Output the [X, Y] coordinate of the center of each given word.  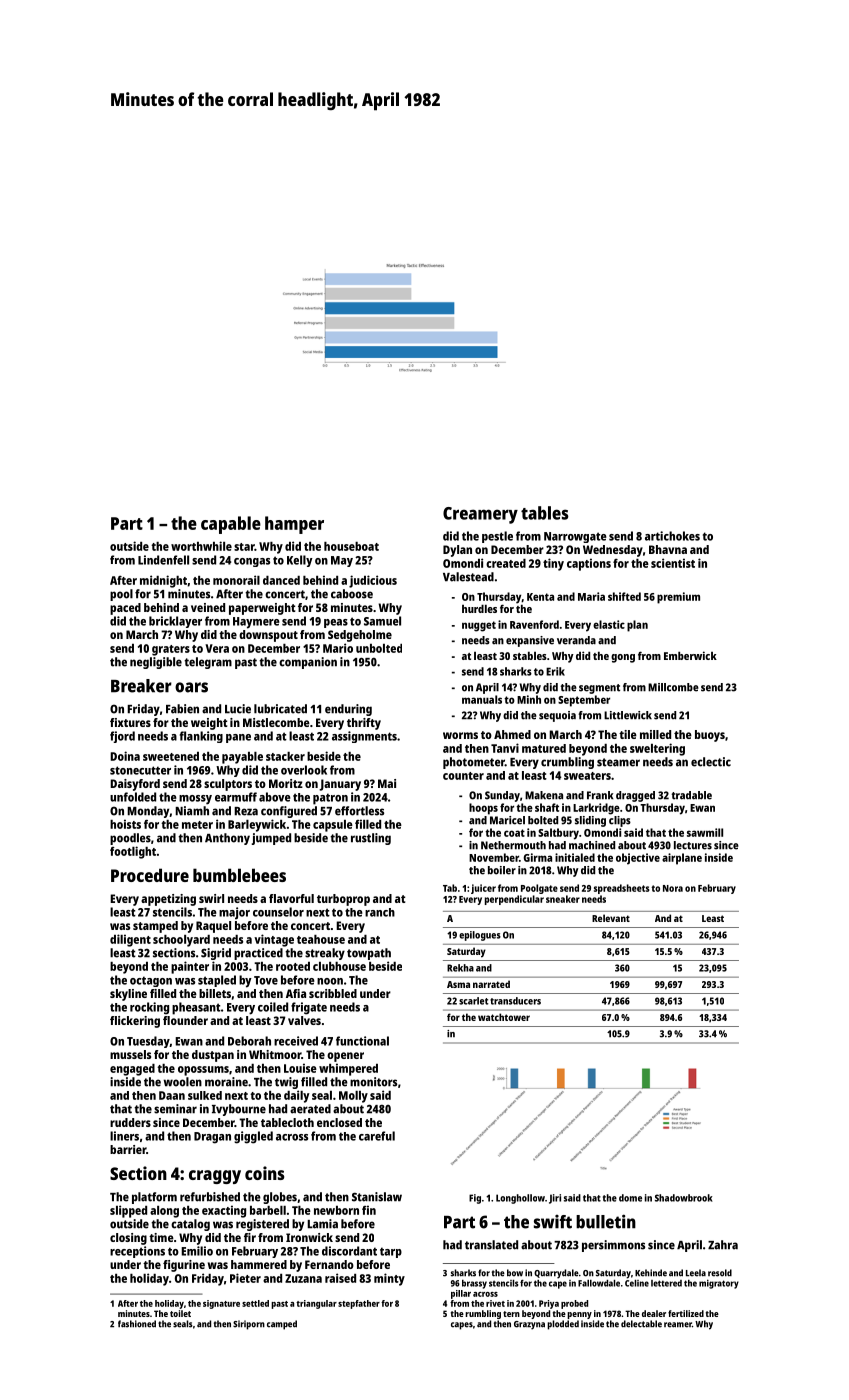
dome [630, 1198]
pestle [497, 537]
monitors [373, 1082]
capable [231, 525]
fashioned [137, 1324]
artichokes [672, 536]
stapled [217, 981]
